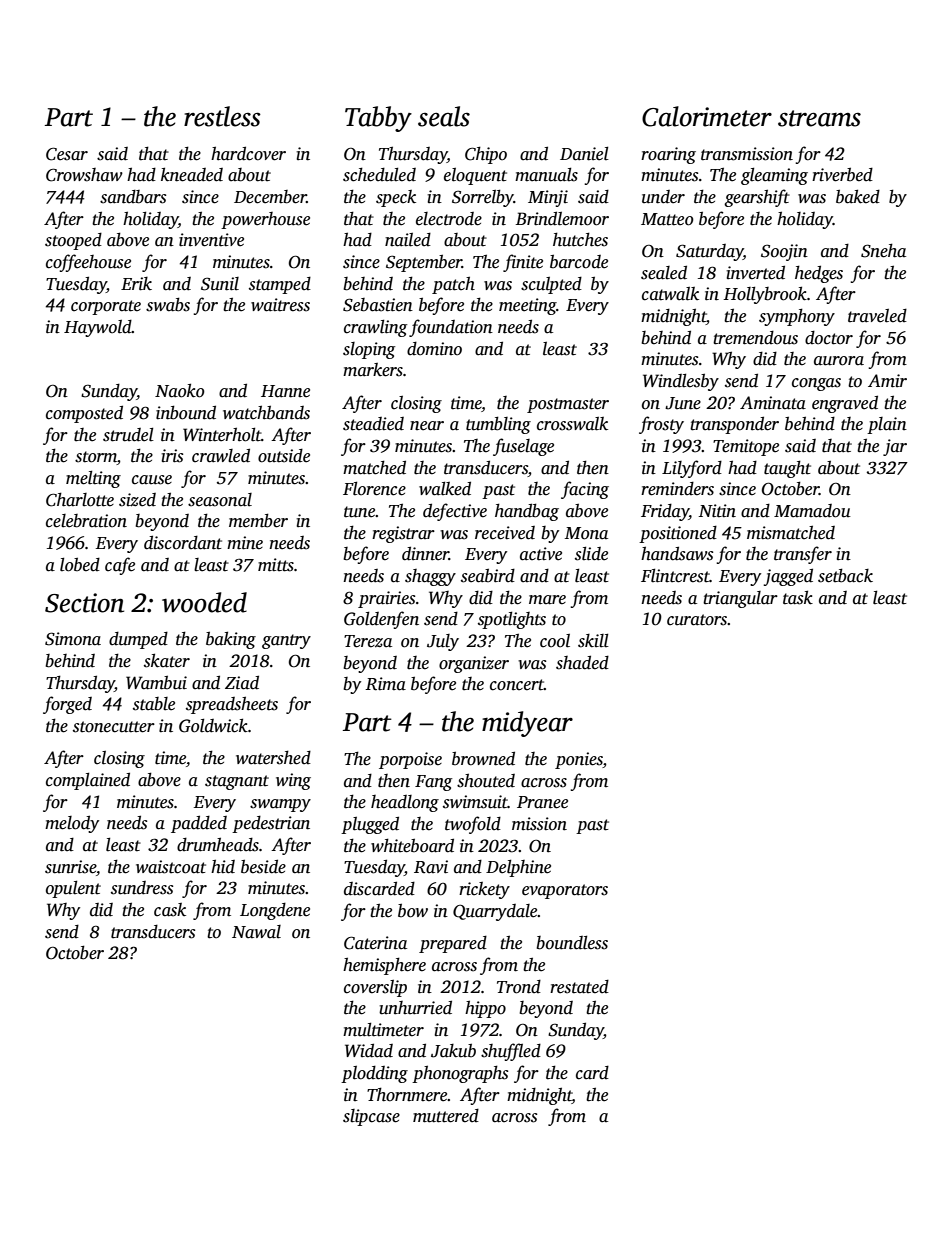  Describe the element at coordinates (427, 426) in the page. I see `near` at that location.
